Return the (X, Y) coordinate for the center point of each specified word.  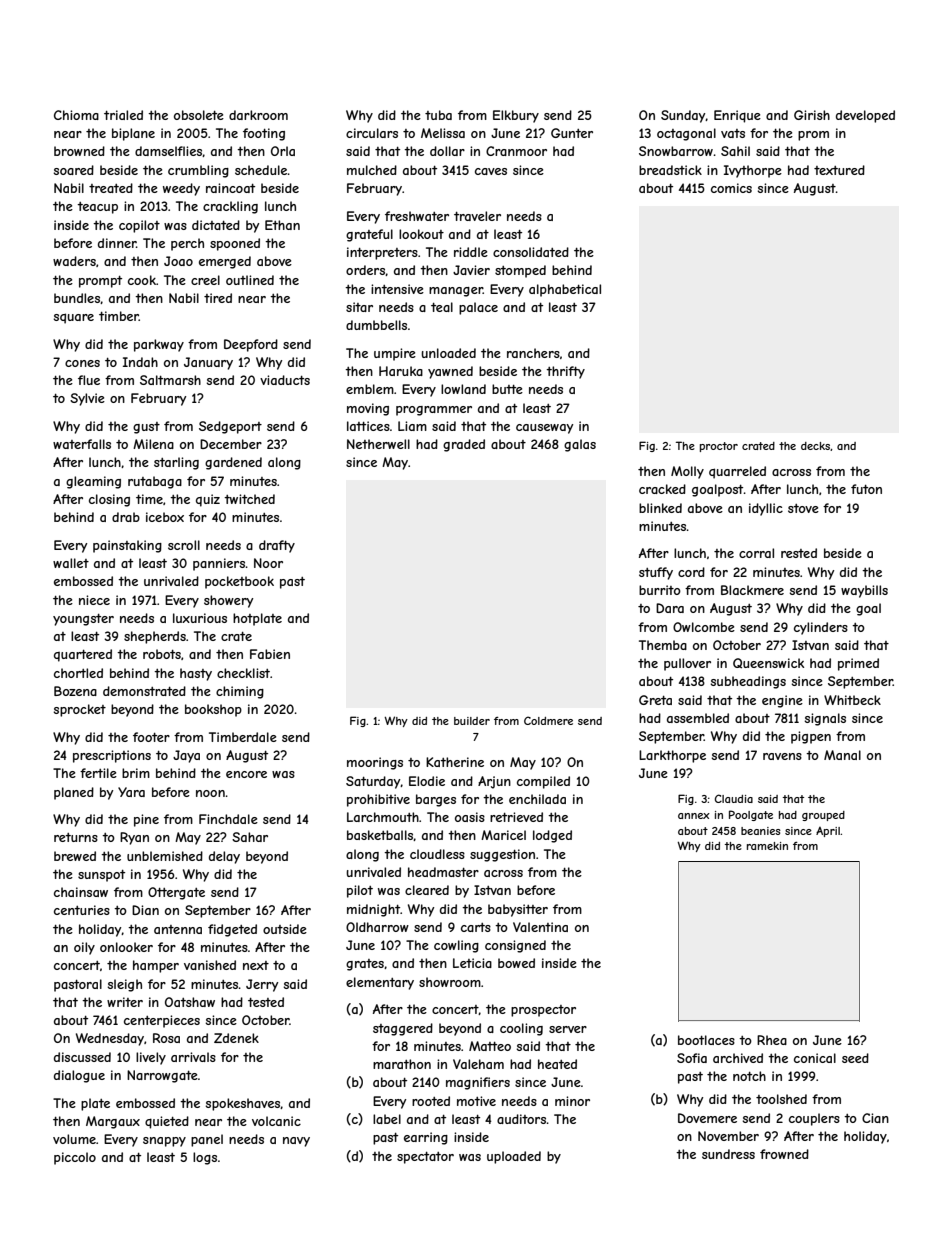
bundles (77, 298)
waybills (864, 591)
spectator (425, 1158)
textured (839, 170)
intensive (397, 289)
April (828, 832)
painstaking (127, 546)
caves (491, 171)
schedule (261, 170)
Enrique (737, 116)
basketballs (380, 835)
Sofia (692, 1058)
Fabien (270, 654)
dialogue (79, 1076)
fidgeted (232, 930)
